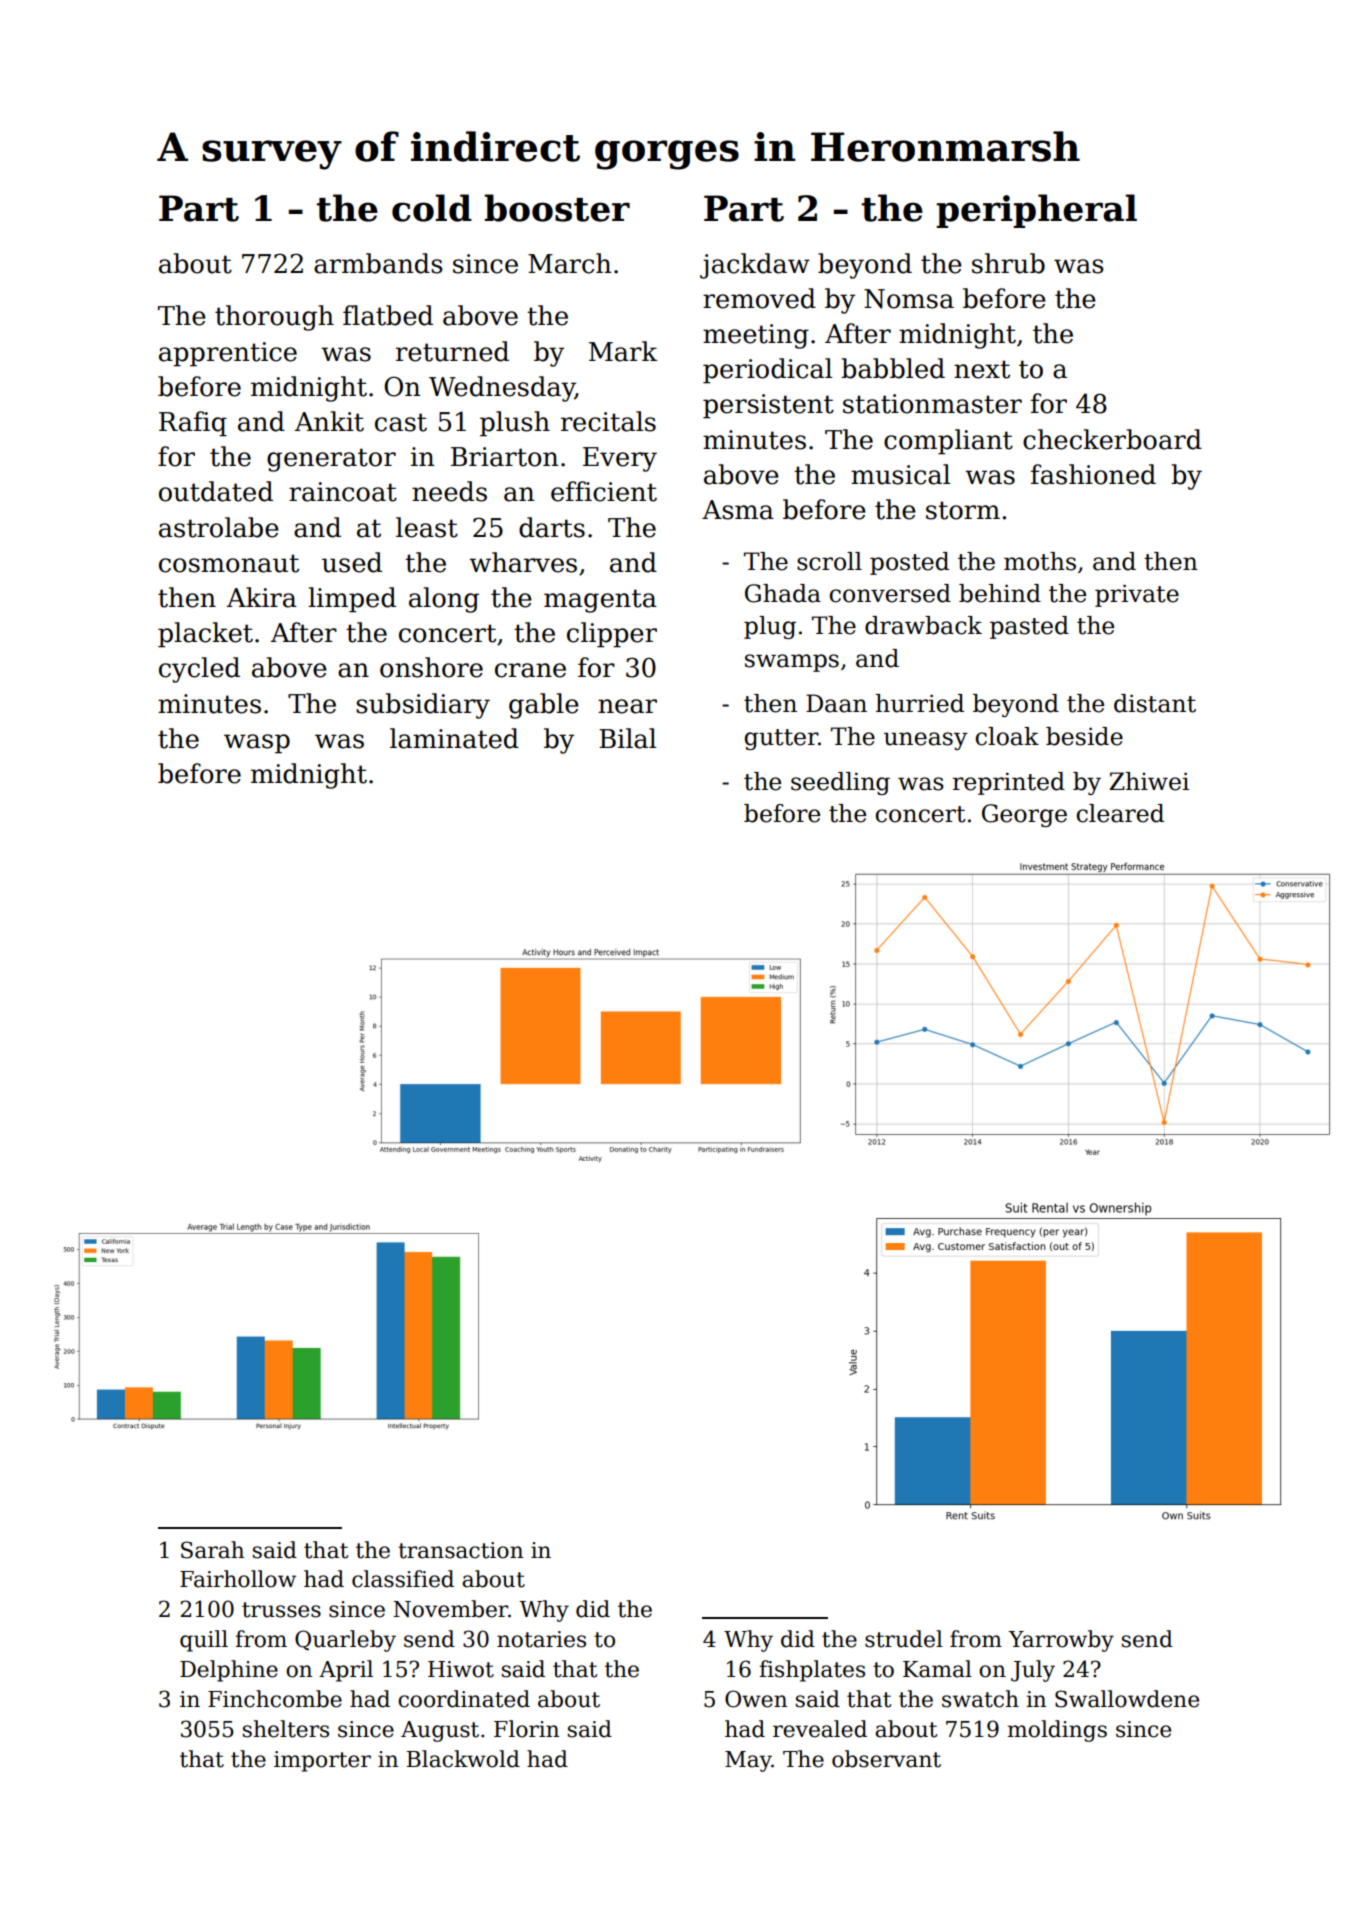 This document has width=1360, height=1923. Describe the element at coordinates (274, 318) in the document. I see `thorough` at that location.
